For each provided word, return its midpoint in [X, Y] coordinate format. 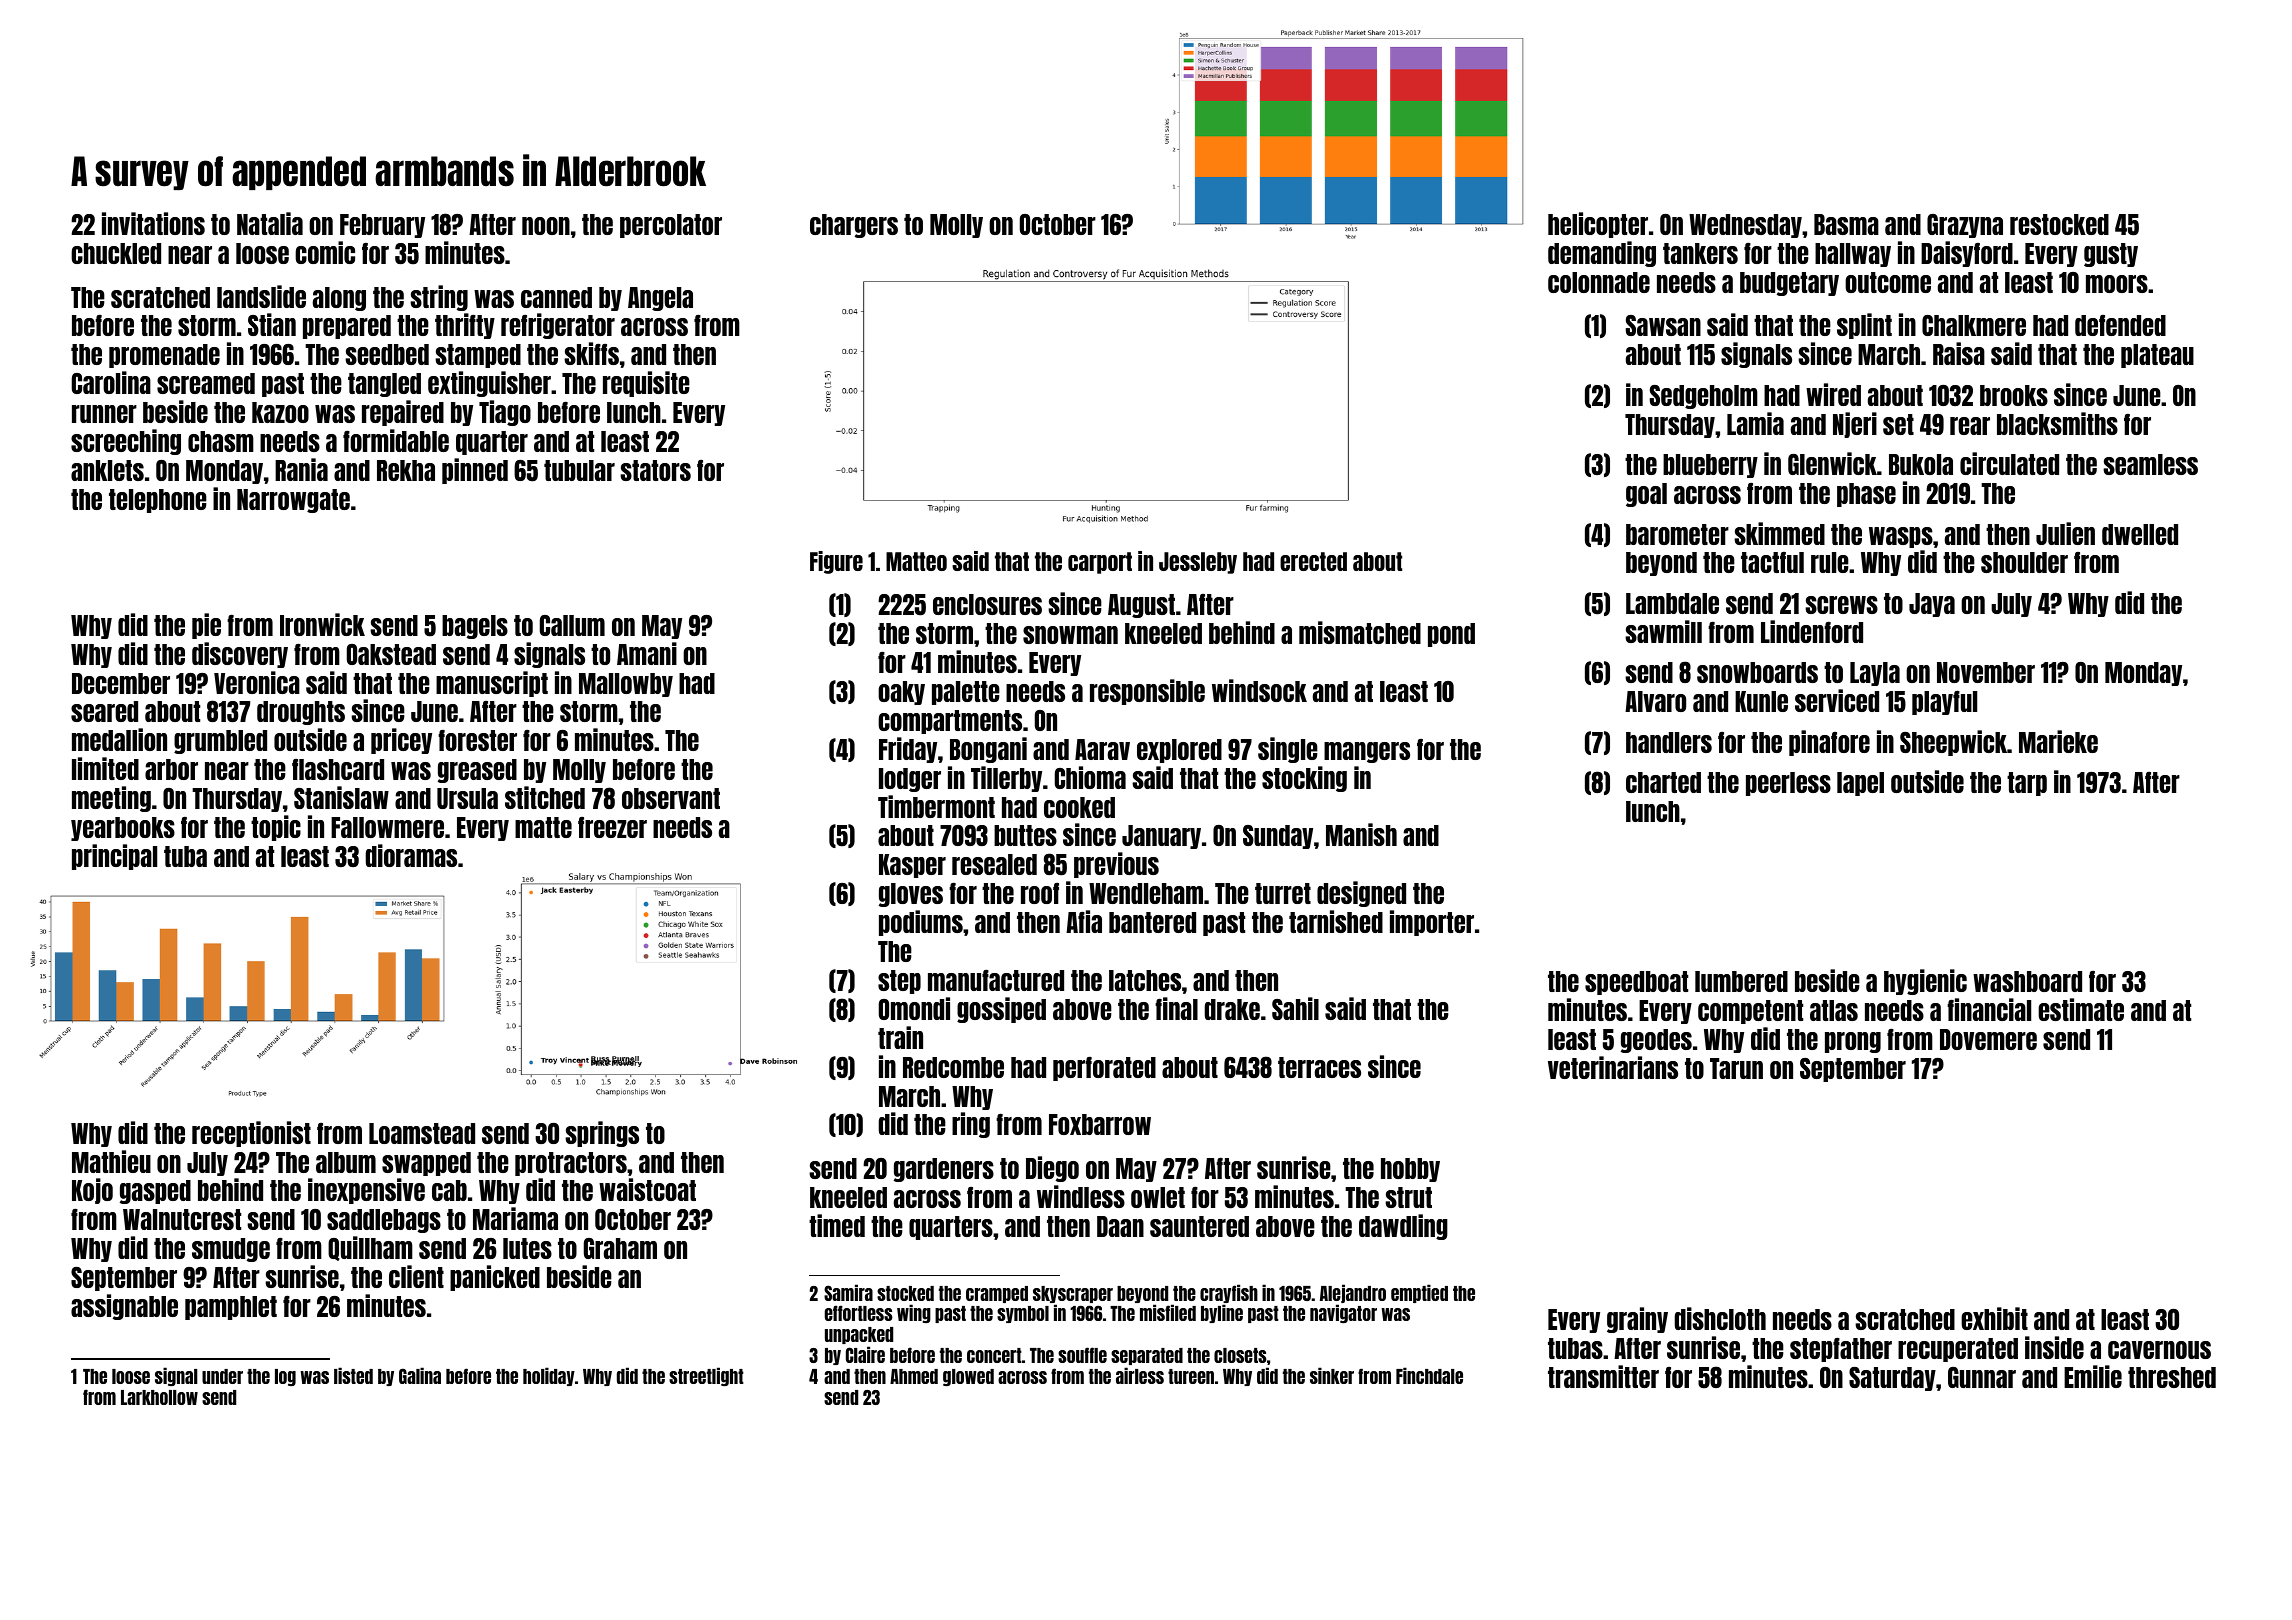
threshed [2172, 1377]
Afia [1084, 921]
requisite [646, 384]
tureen [1191, 1376]
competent [1750, 1012]
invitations [153, 223]
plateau [2157, 356]
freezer [612, 827]
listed [353, 1375]
